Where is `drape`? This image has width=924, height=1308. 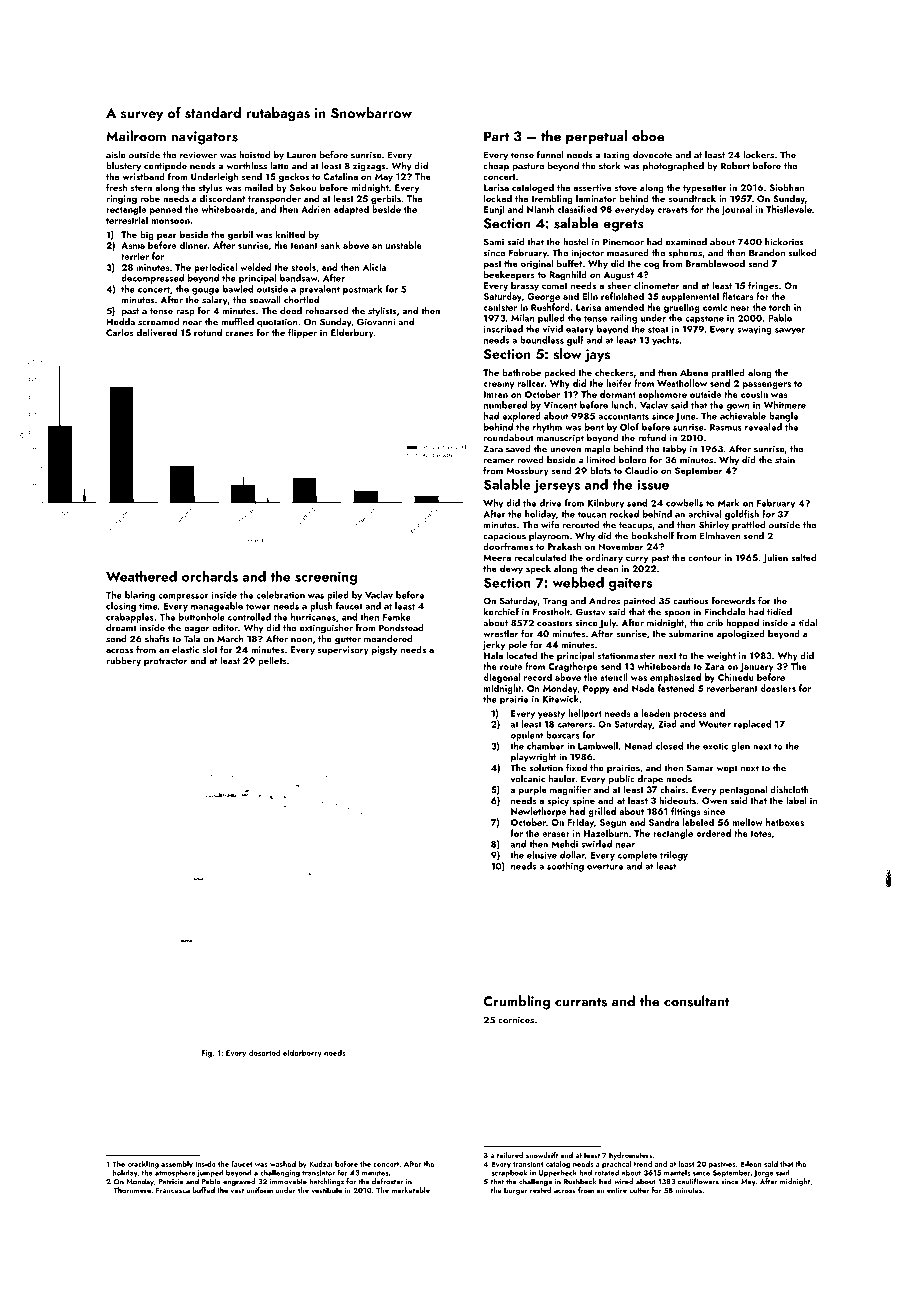
drape is located at coordinates (650, 780).
